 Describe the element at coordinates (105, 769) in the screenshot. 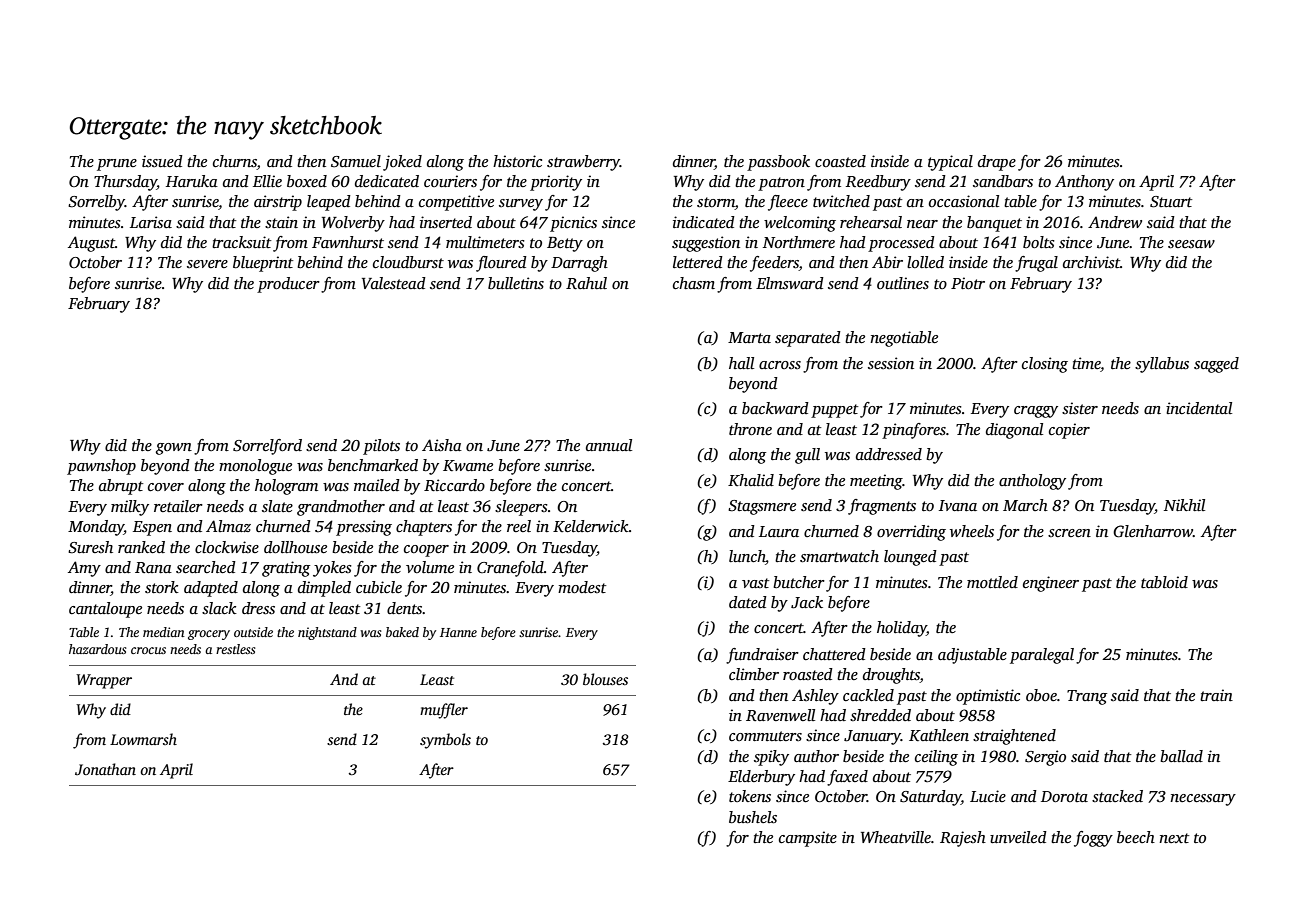

I see `Jonathan` at that location.
